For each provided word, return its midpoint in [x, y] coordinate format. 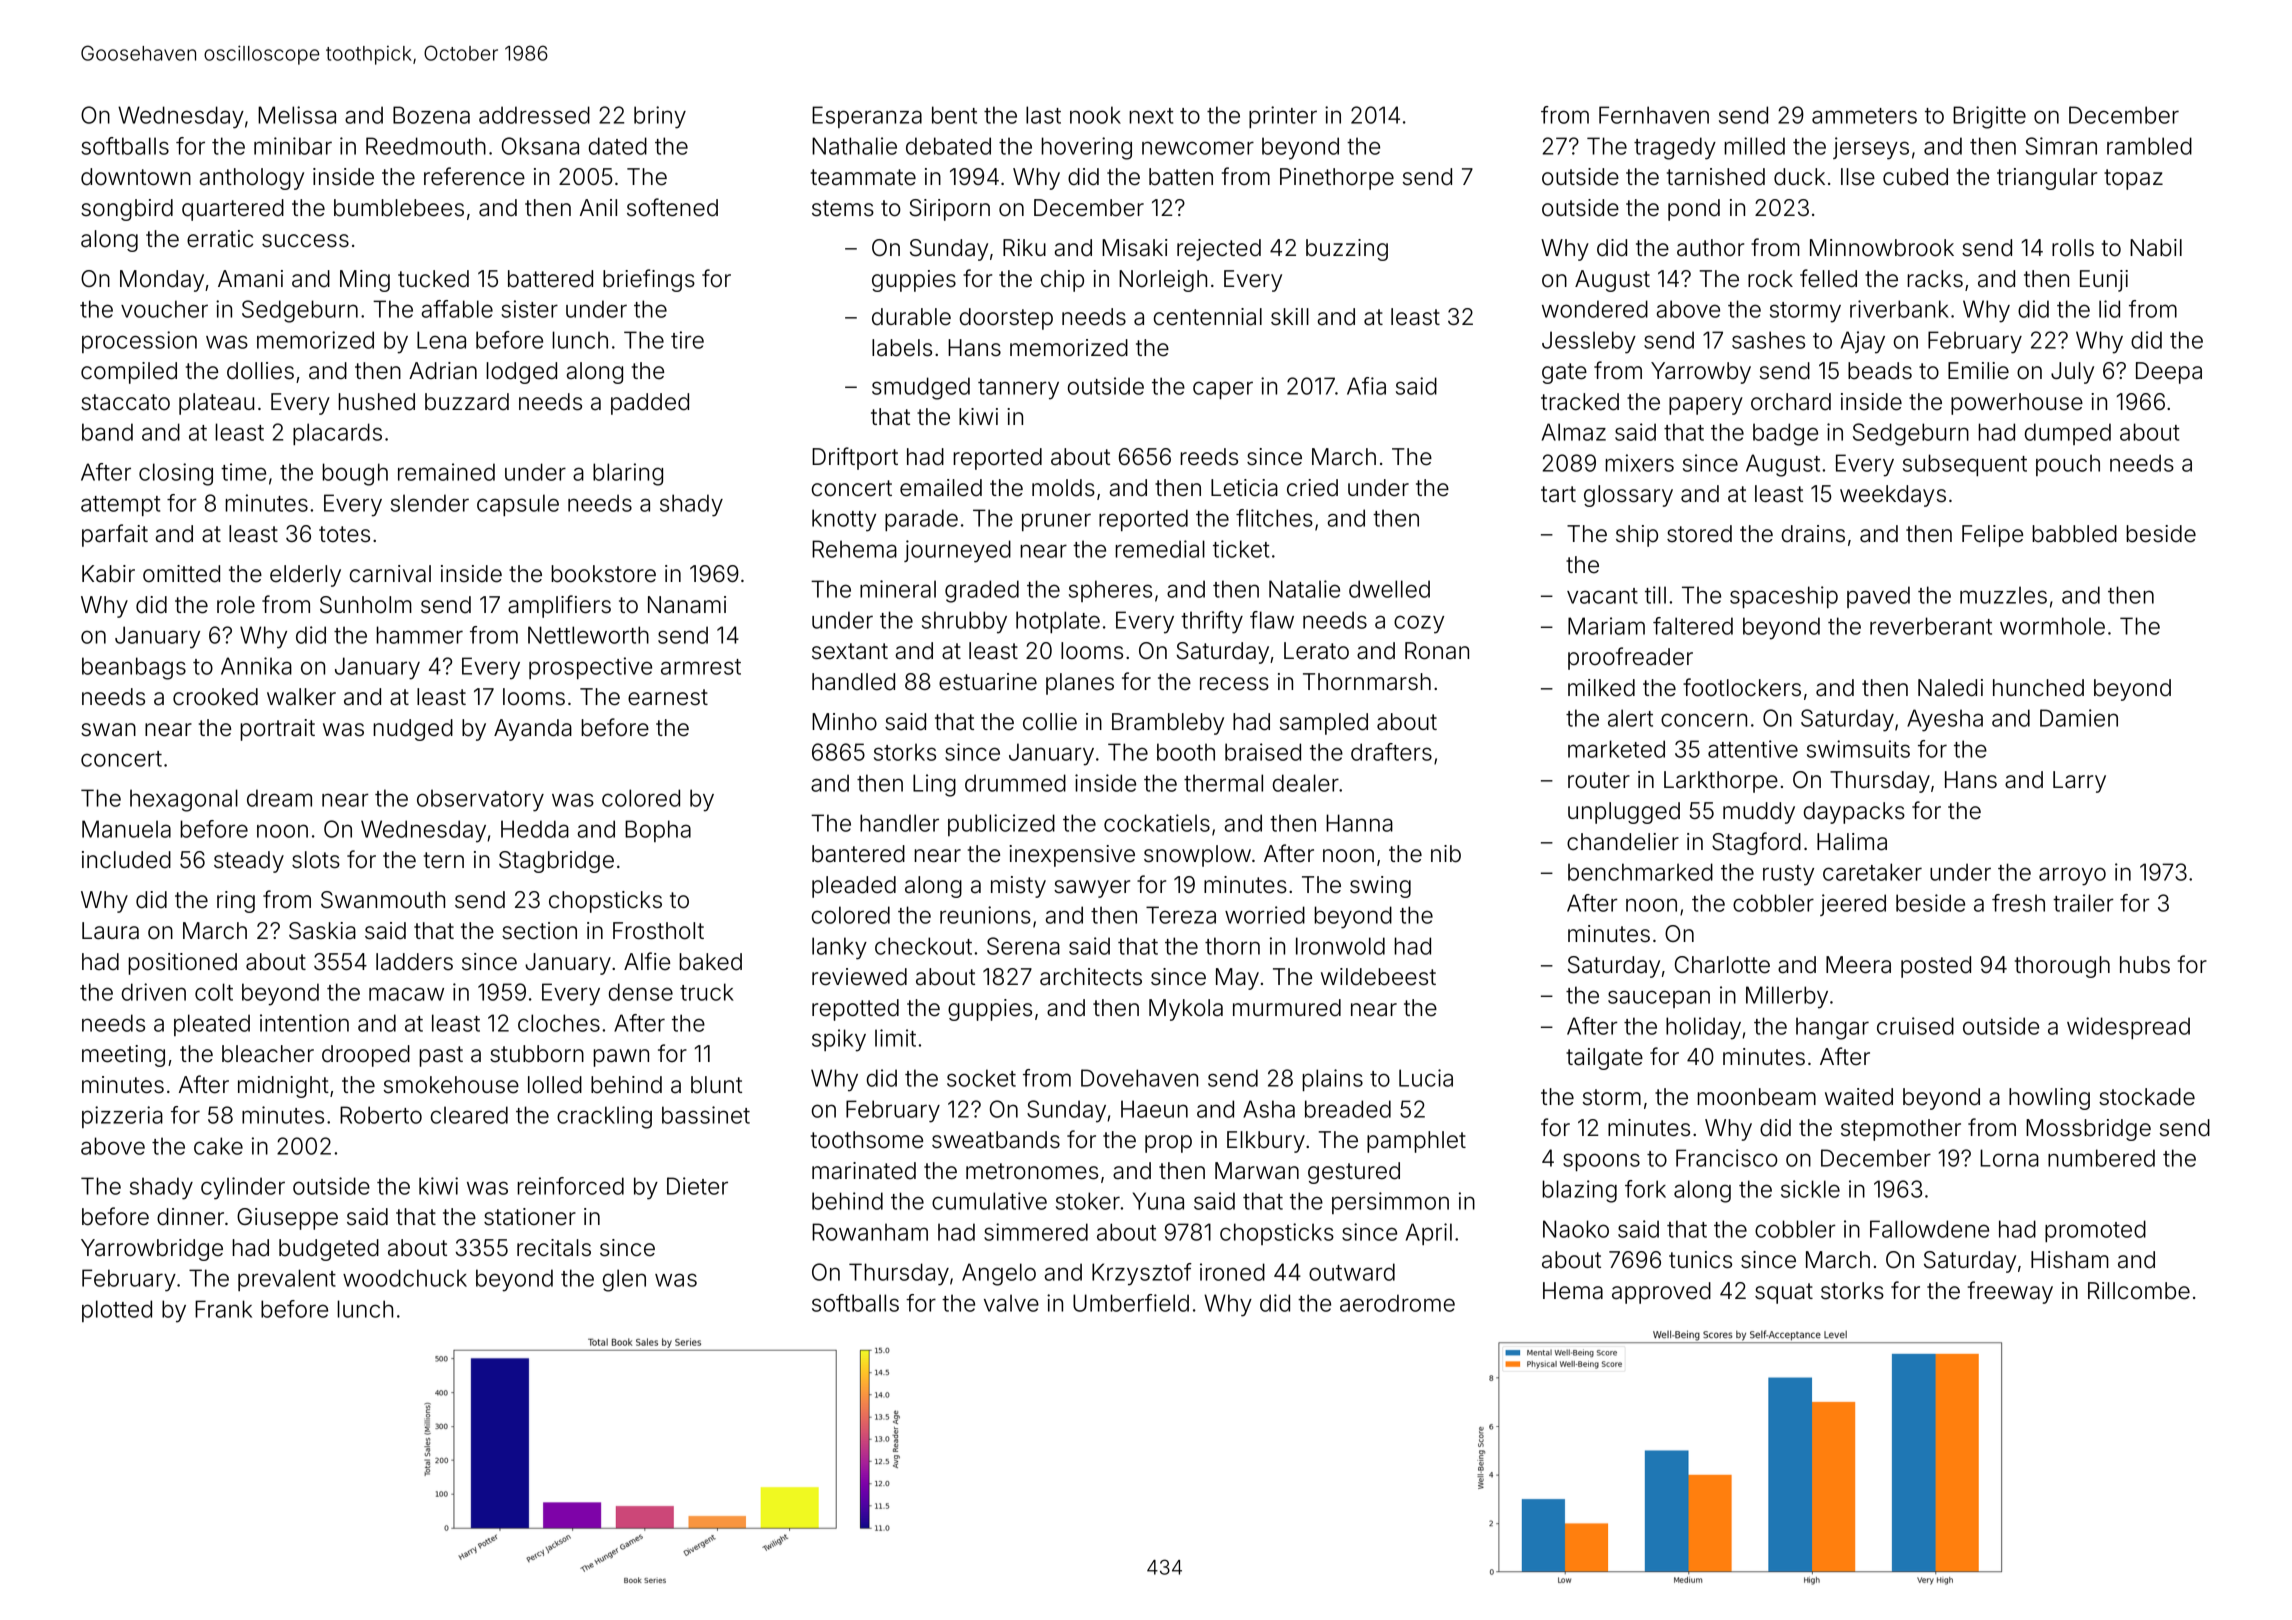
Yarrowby [1701, 373]
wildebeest [1378, 977]
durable [911, 317]
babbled [2074, 534]
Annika [256, 666]
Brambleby [1168, 724]
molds [1063, 488]
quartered [233, 210]
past [441, 1056]
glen [624, 1280]
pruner [1056, 522]
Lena [441, 340]
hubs [2145, 965]
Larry [2079, 782]
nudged [413, 730]
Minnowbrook [1882, 248]
